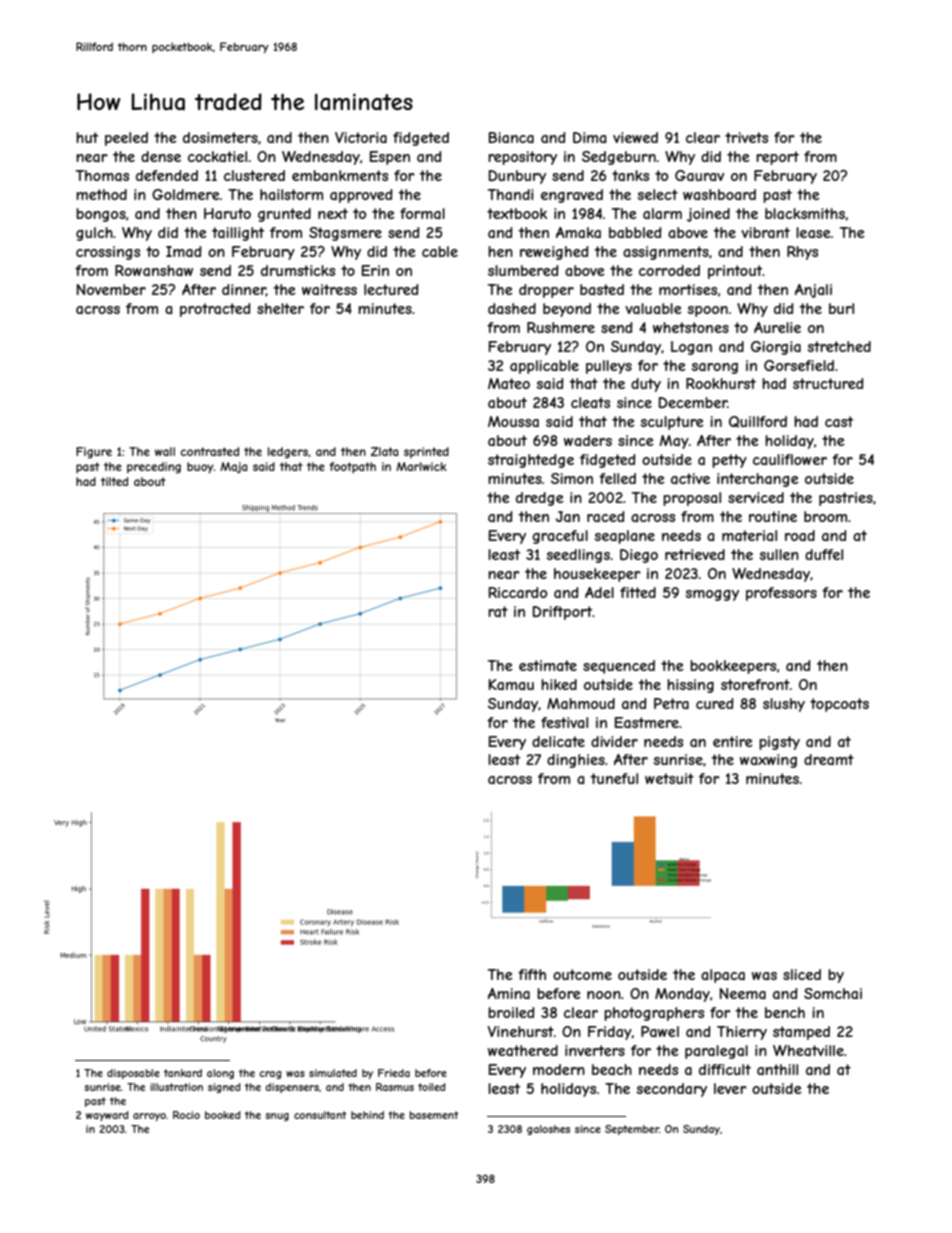 The height and width of the page is (1233, 952). What do you see at coordinates (114, 481) in the page?
I see `tilted` at bounding box center [114, 481].
